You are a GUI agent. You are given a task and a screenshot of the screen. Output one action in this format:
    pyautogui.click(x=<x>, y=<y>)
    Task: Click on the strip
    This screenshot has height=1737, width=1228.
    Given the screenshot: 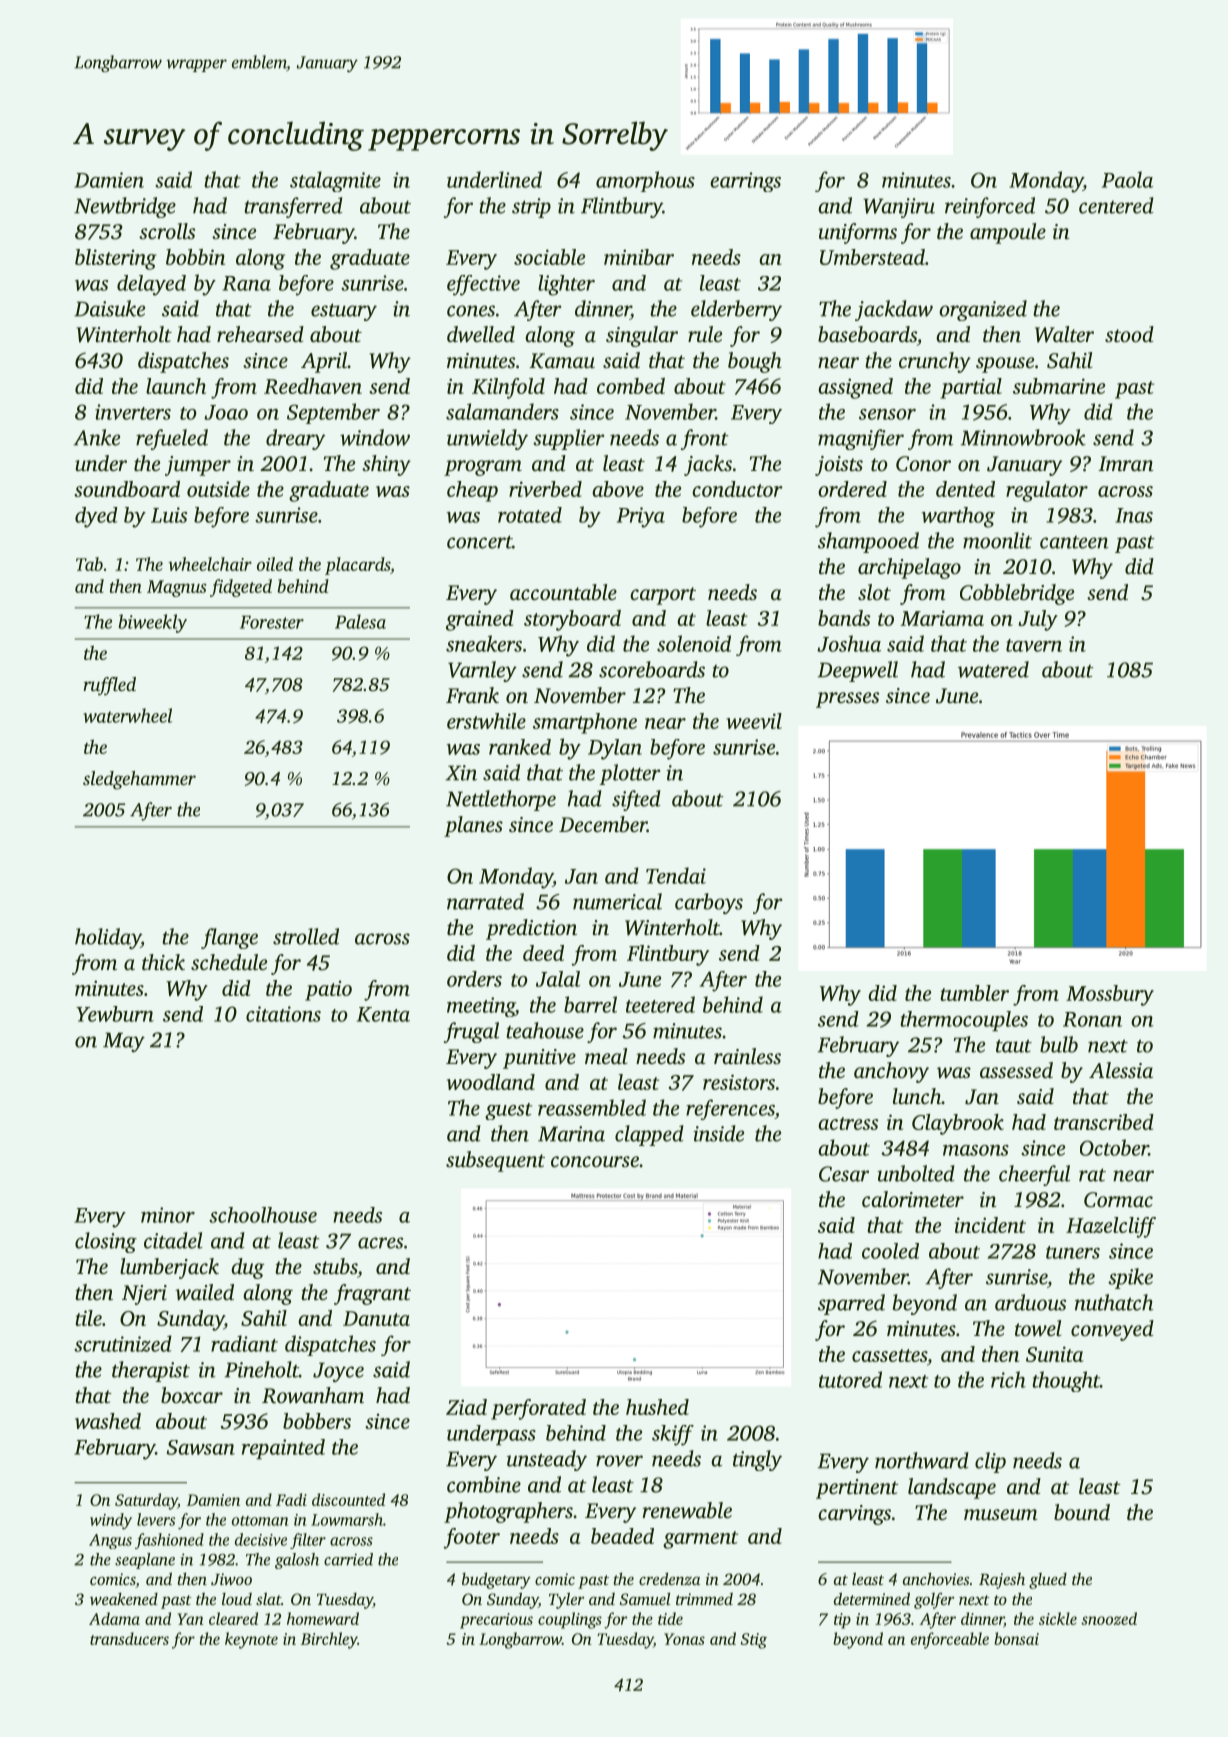 What is the action you would take?
    pyautogui.click(x=531, y=208)
